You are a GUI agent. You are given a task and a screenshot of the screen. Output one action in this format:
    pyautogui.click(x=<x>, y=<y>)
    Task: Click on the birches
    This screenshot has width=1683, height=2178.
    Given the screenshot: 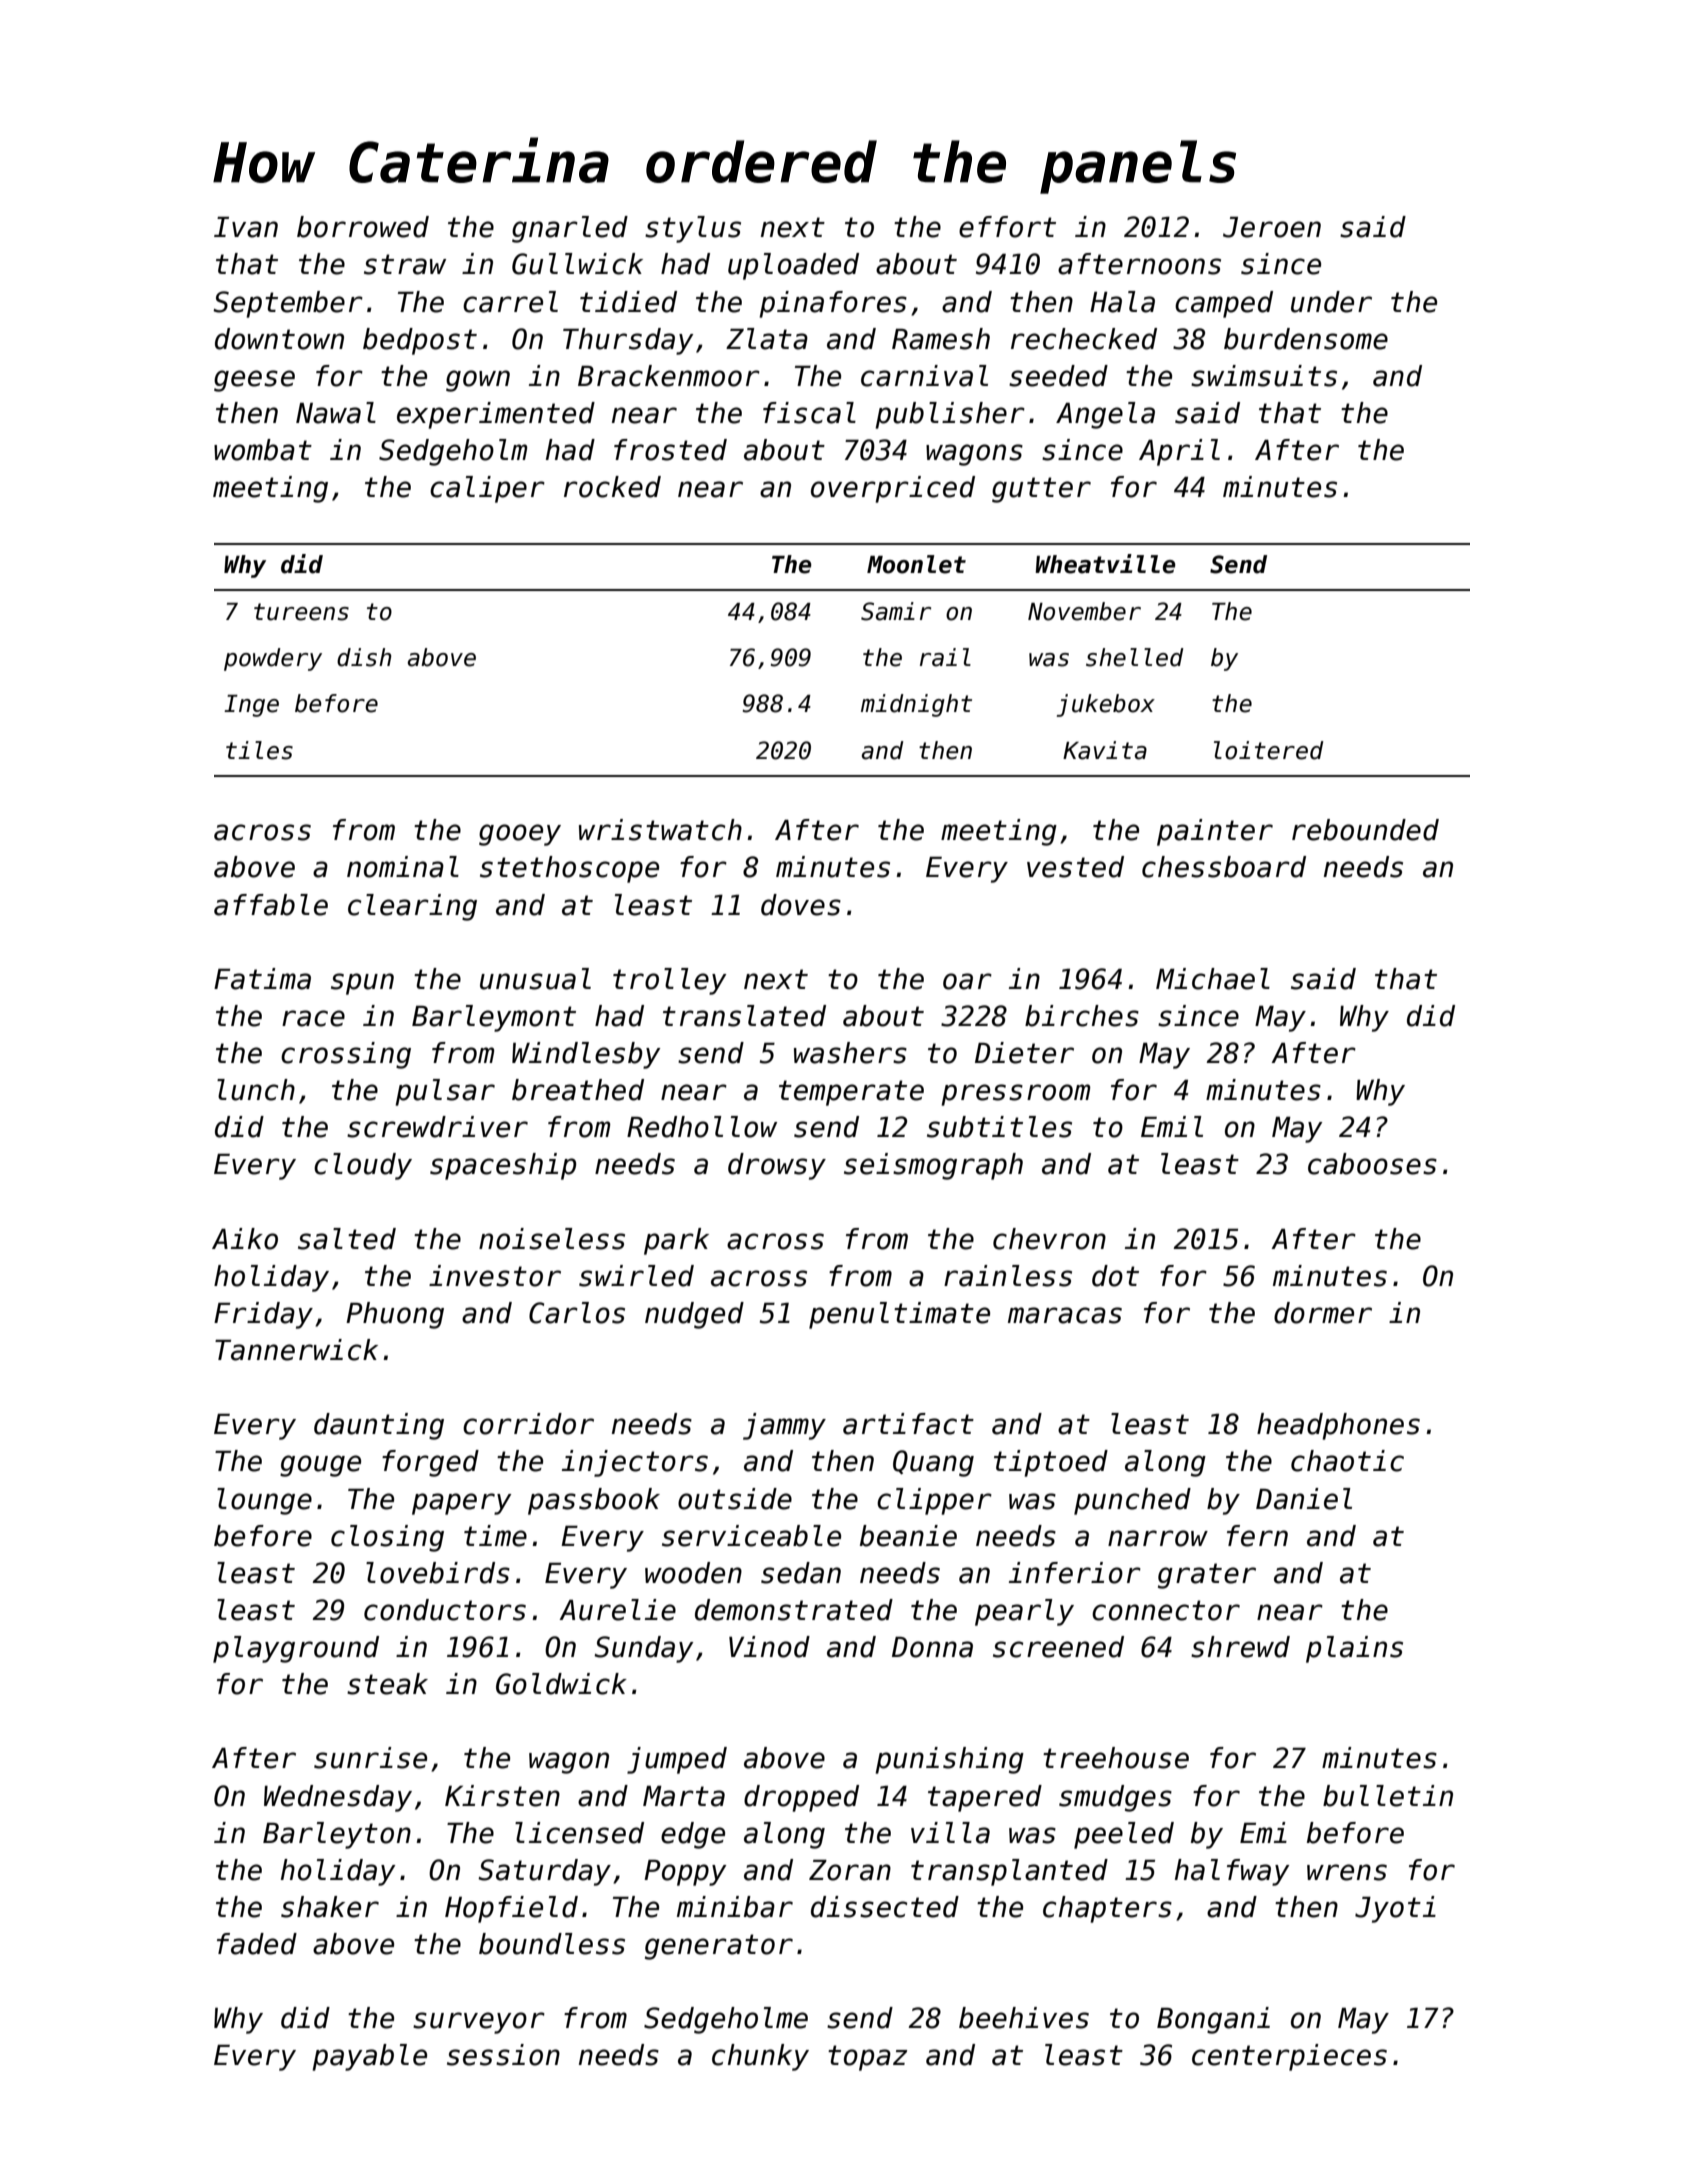 What is the action you would take?
    pyautogui.click(x=1082, y=1016)
